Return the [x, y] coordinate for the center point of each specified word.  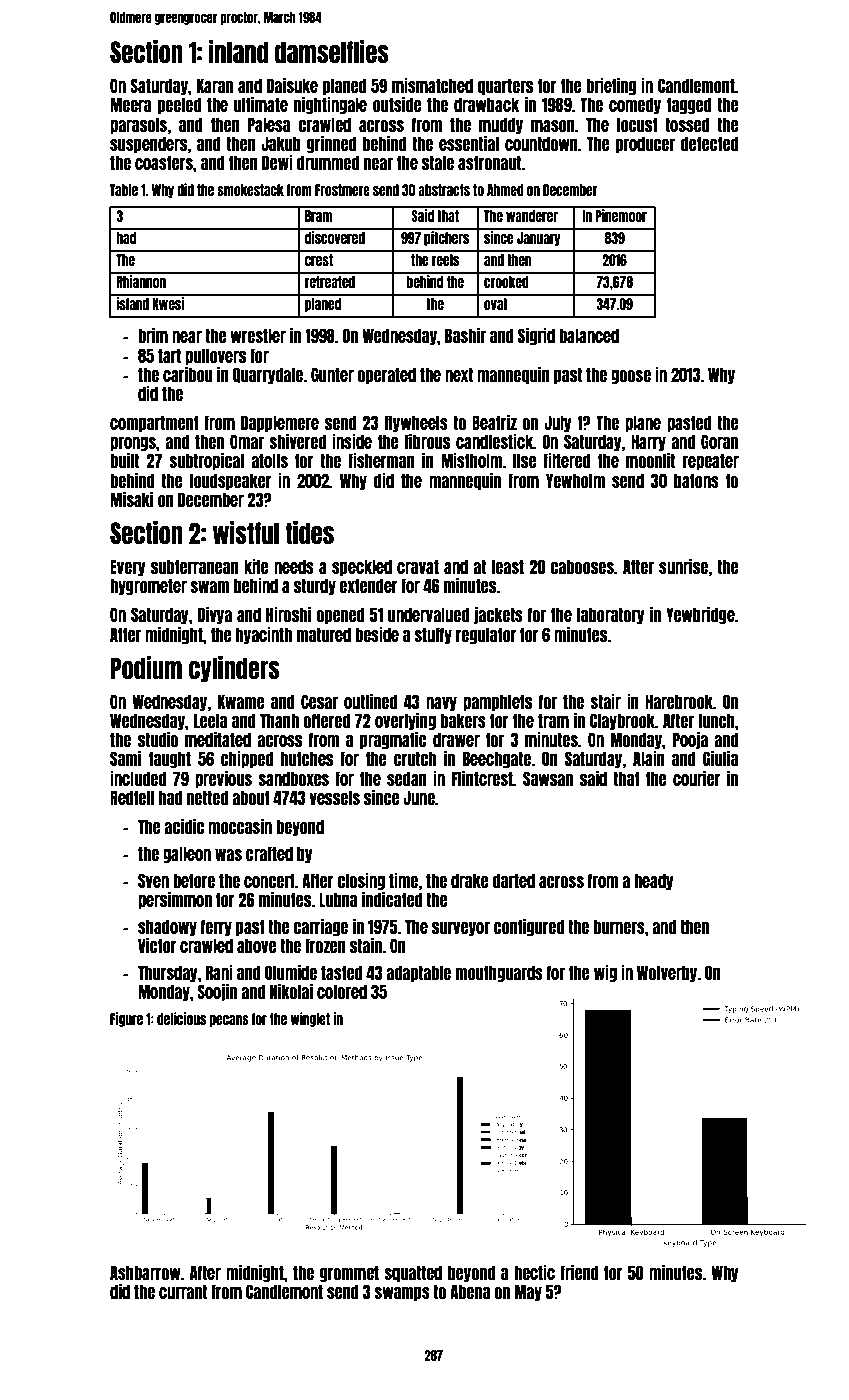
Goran [719, 441]
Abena [470, 1291]
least [508, 566]
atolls [269, 460]
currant [183, 1291]
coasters [164, 162]
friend [579, 1272]
